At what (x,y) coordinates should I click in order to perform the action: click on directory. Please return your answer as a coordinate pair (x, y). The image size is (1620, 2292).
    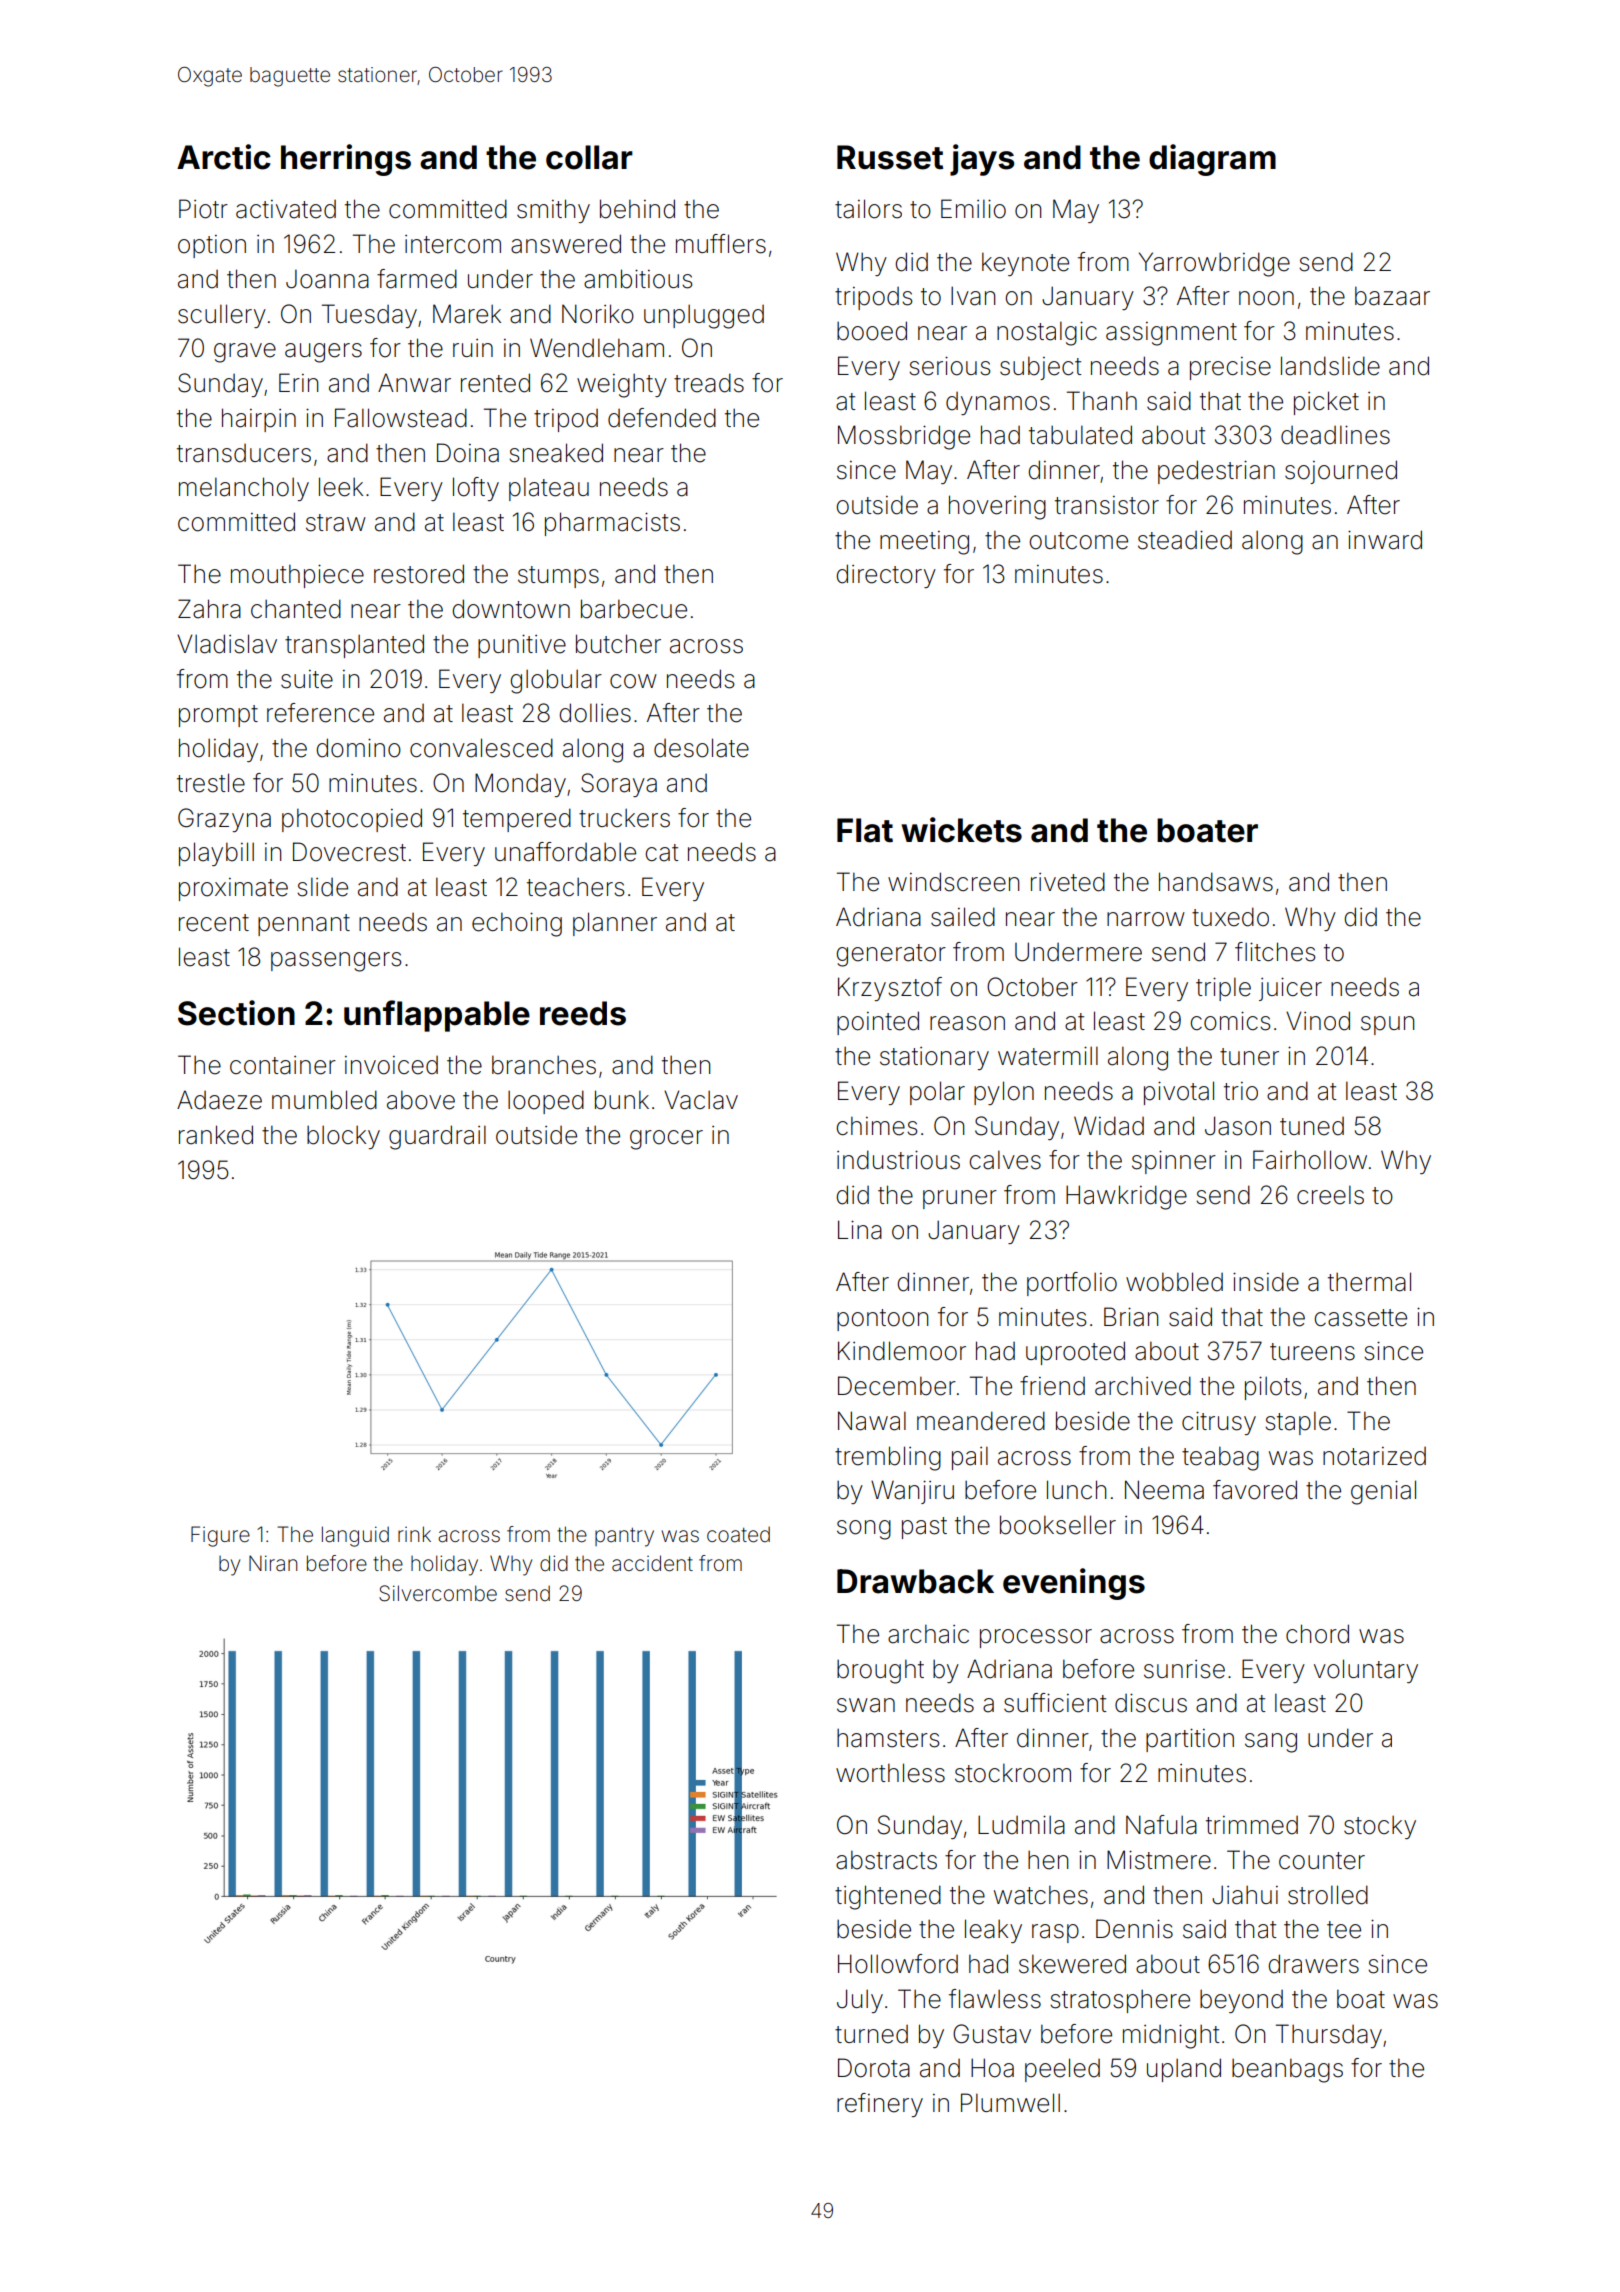
    Looking at the image, I should click on (886, 576).
